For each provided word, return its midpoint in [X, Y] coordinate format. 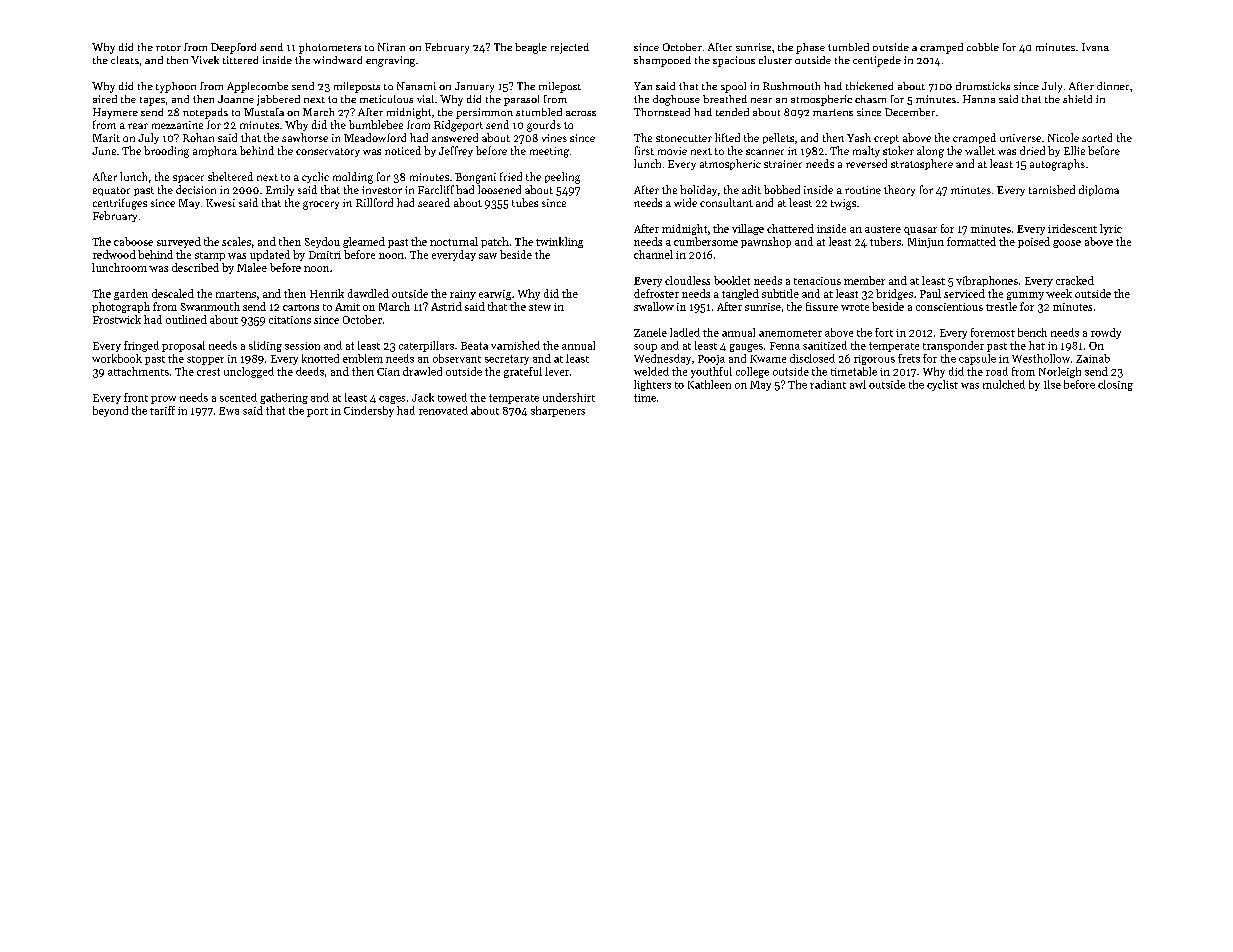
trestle [1001, 306]
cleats [125, 60]
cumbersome [706, 241]
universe [1020, 138]
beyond [110, 411]
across [581, 113]
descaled [173, 293]
